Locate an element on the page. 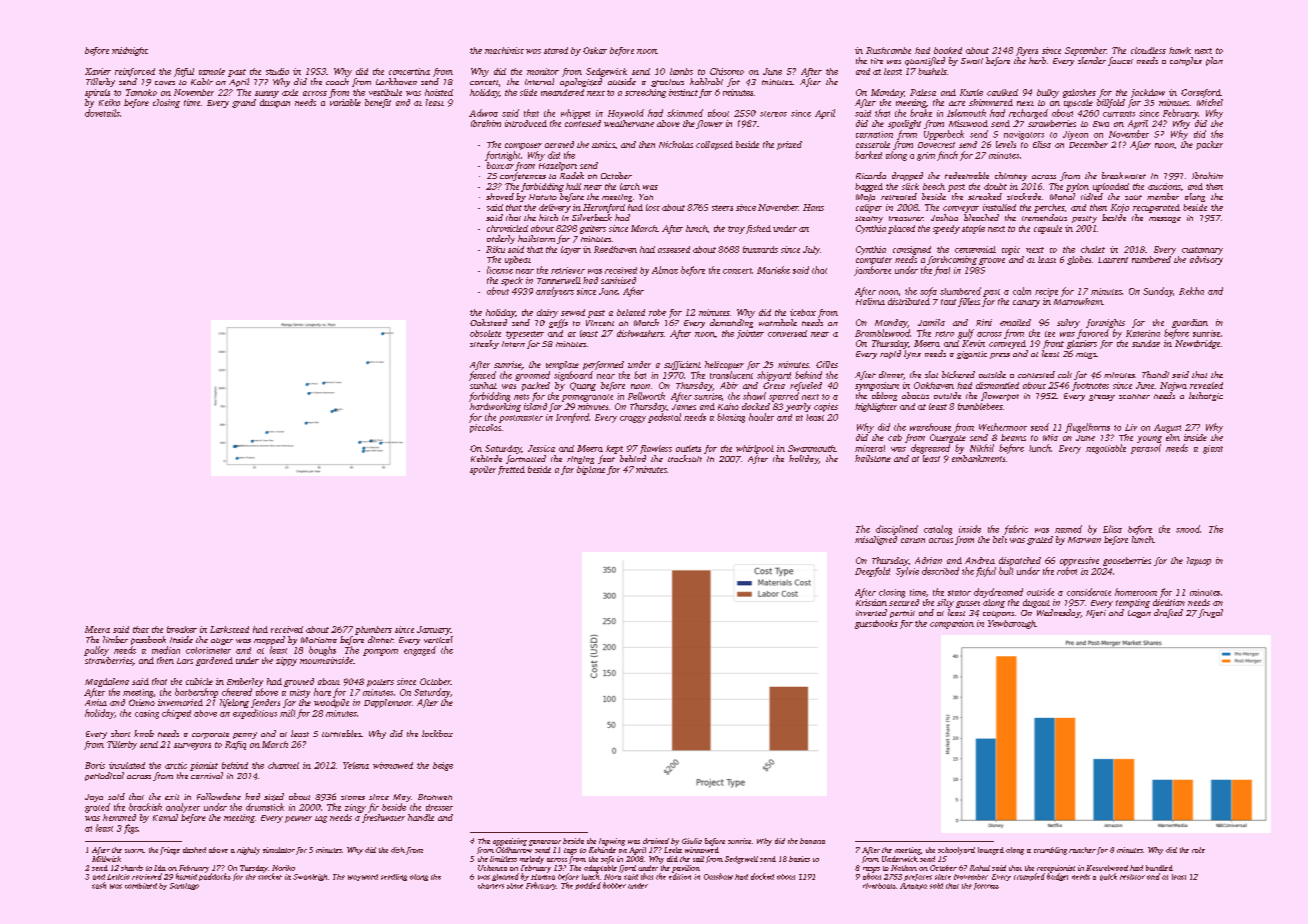  Swanmouth is located at coordinates (811, 448).
